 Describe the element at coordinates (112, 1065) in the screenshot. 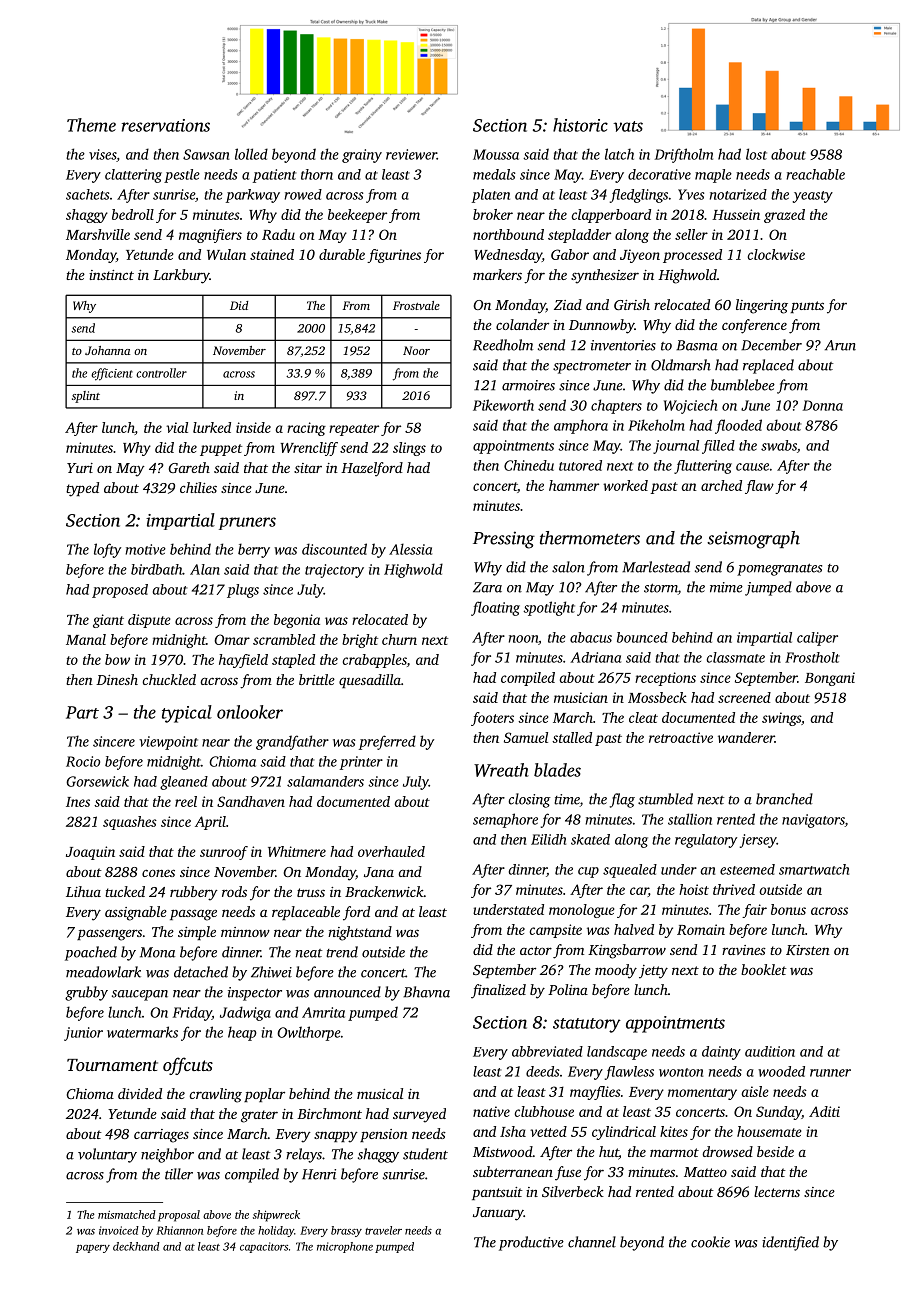

I see `Tournament` at that location.
